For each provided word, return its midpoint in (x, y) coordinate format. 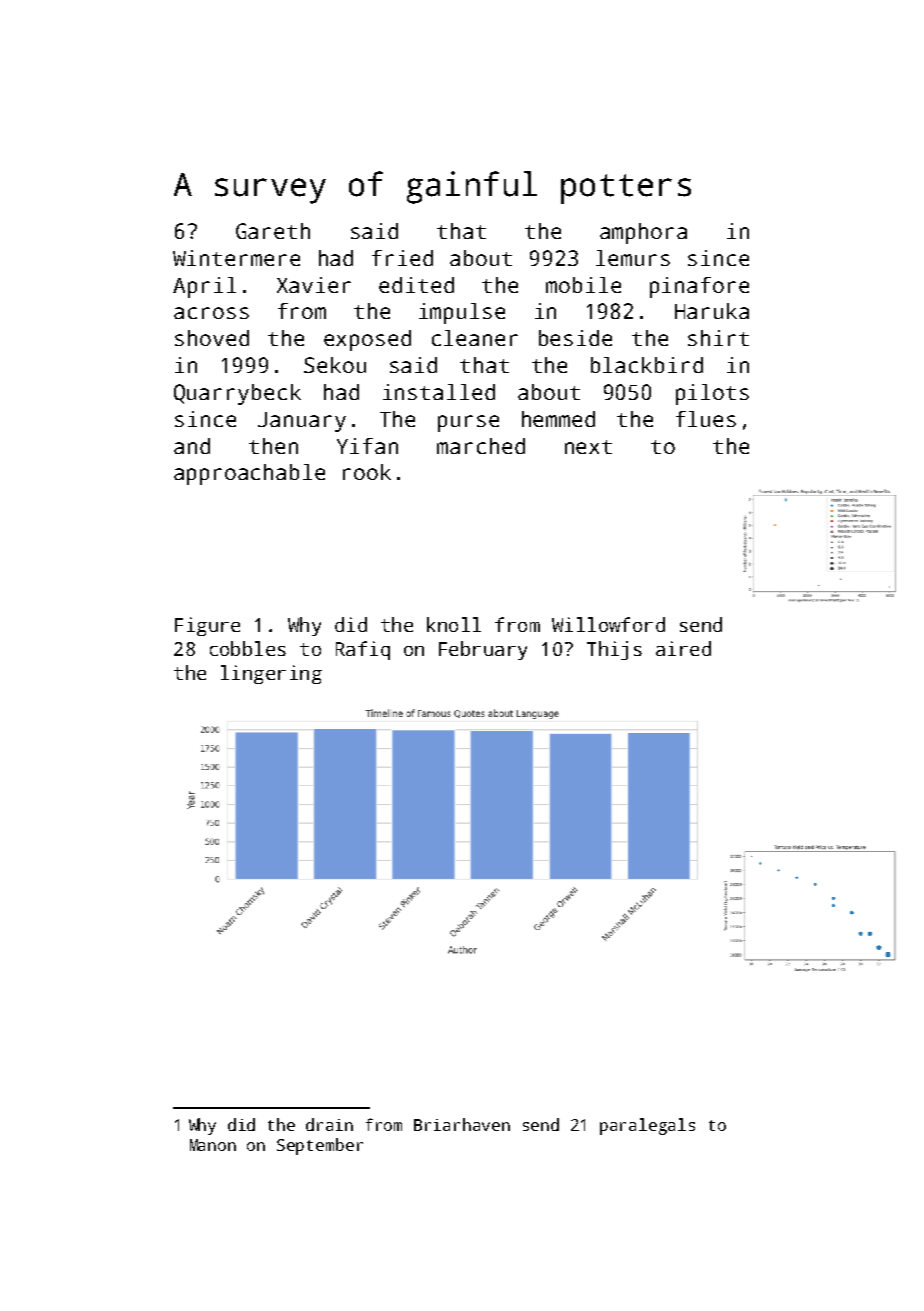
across (211, 313)
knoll (454, 624)
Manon (213, 1145)
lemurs (633, 258)
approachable (249, 474)
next (588, 447)
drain (329, 1124)
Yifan (367, 446)
